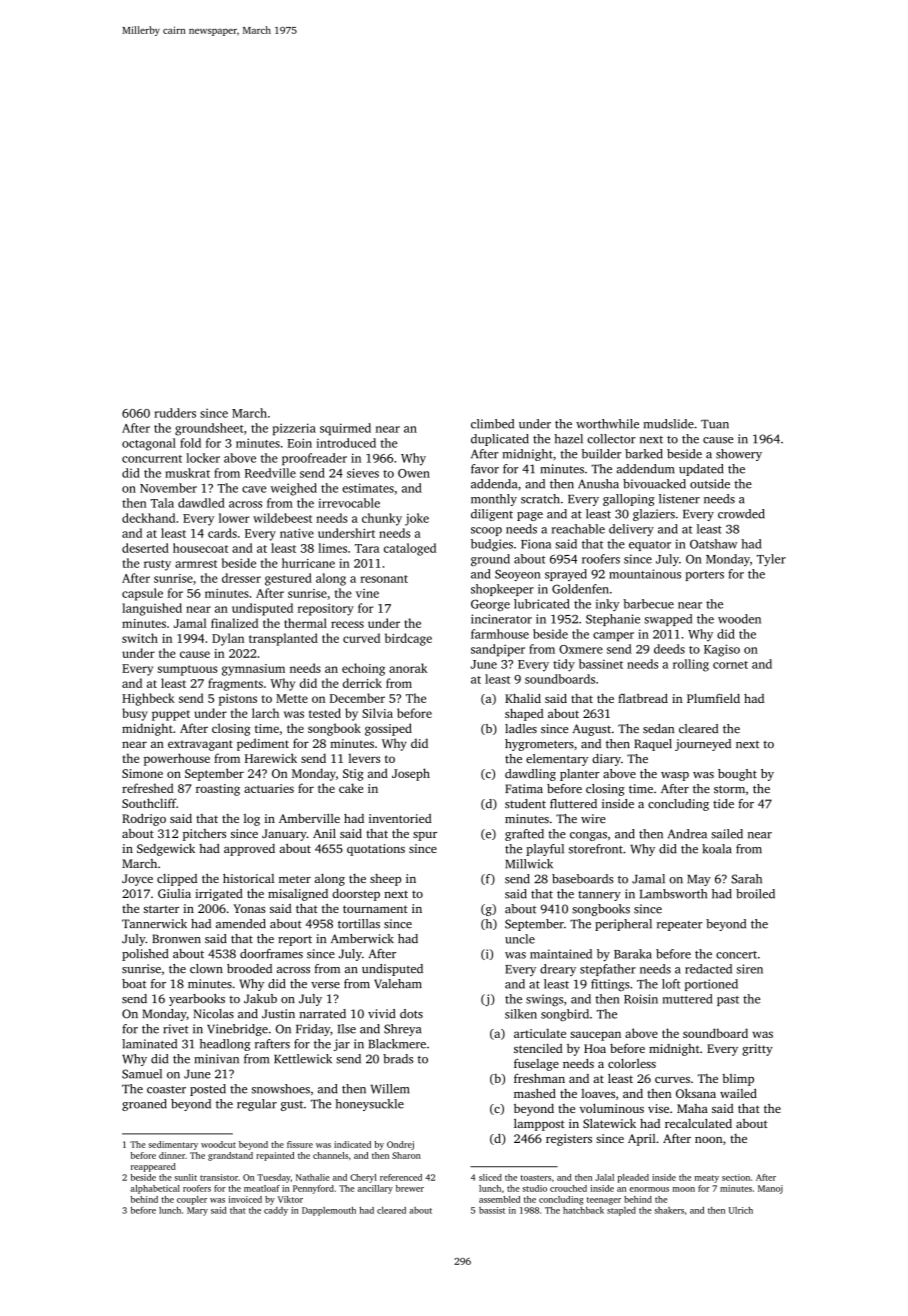 The image size is (908, 1316). What do you see at coordinates (545, 850) in the screenshot?
I see `playful` at bounding box center [545, 850].
